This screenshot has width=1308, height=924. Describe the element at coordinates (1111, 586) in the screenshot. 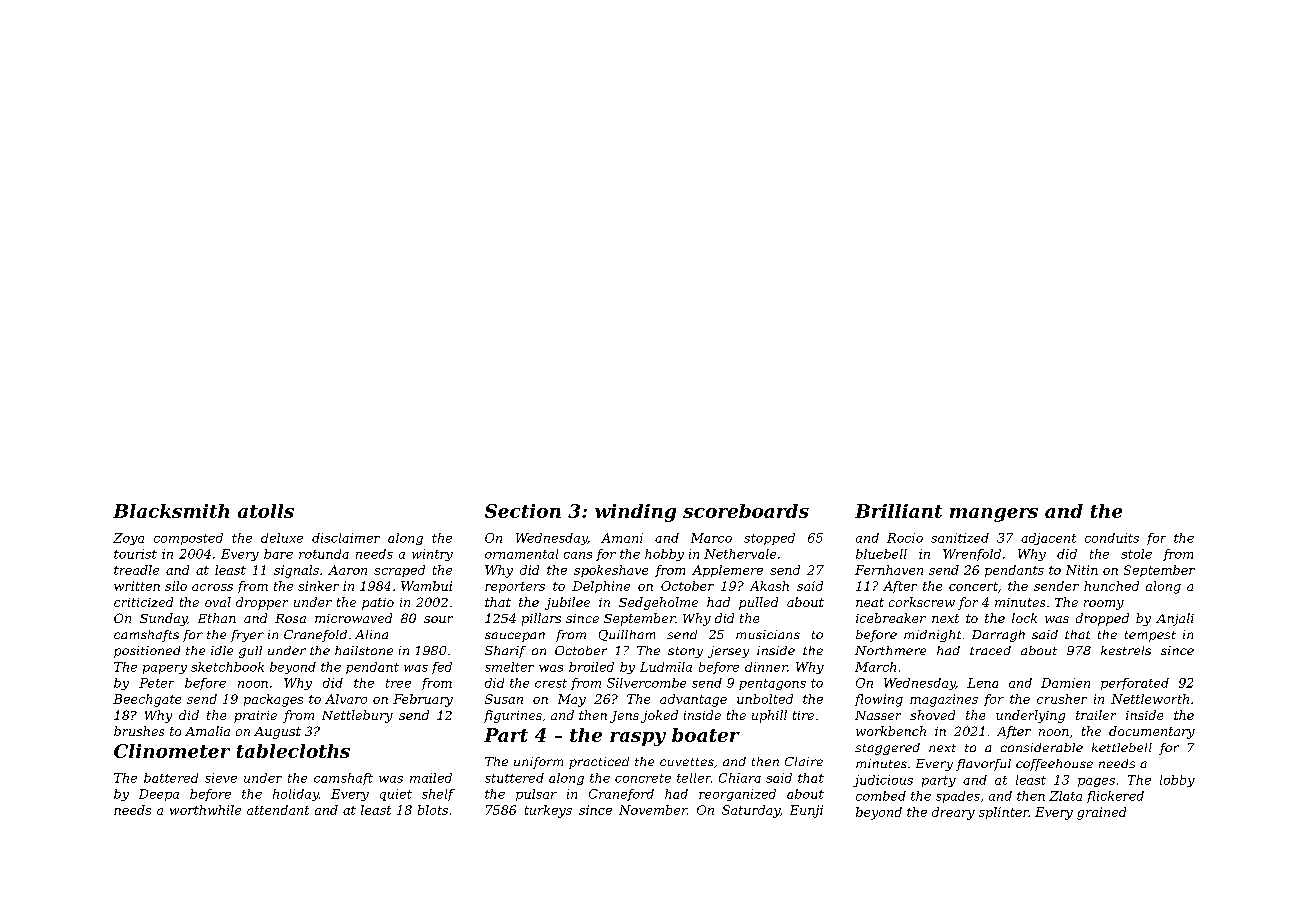

I see `hunched` at that location.
